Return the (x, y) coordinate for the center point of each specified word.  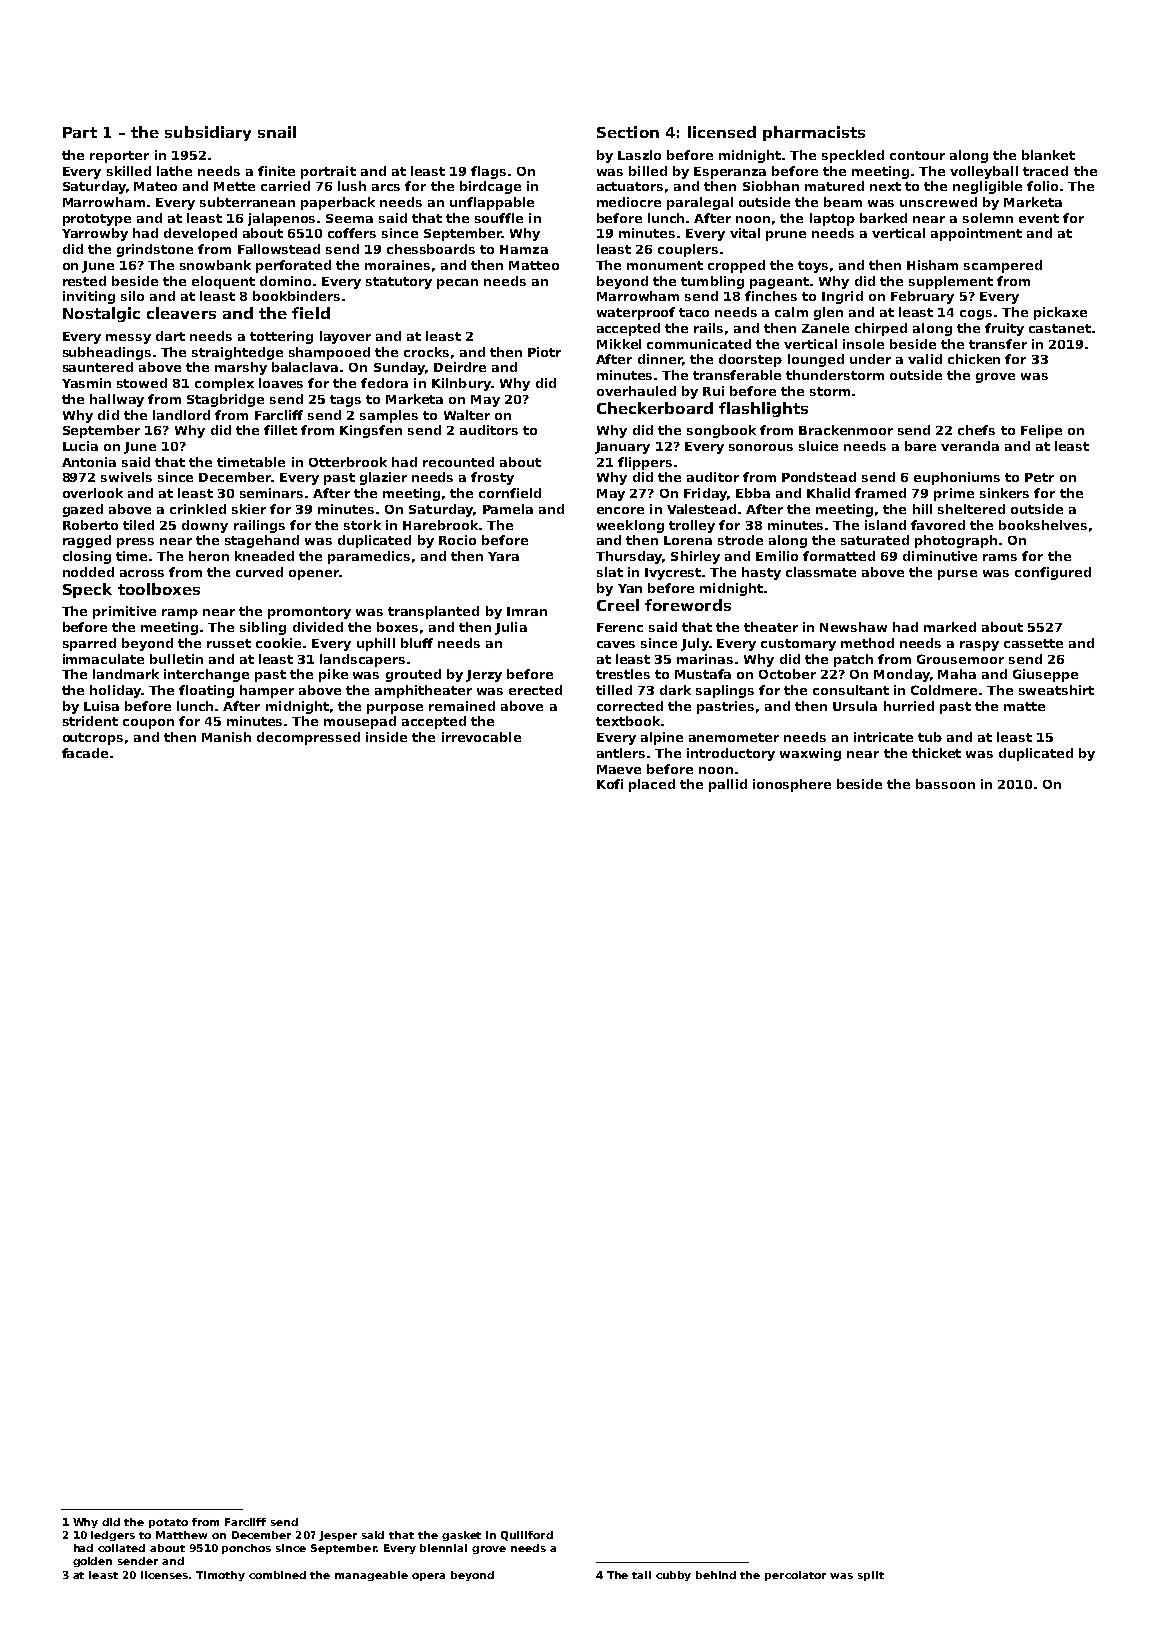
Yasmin (86, 383)
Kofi (610, 784)
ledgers (113, 1536)
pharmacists (814, 133)
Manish (226, 737)
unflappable (492, 203)
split (871, 1576)
